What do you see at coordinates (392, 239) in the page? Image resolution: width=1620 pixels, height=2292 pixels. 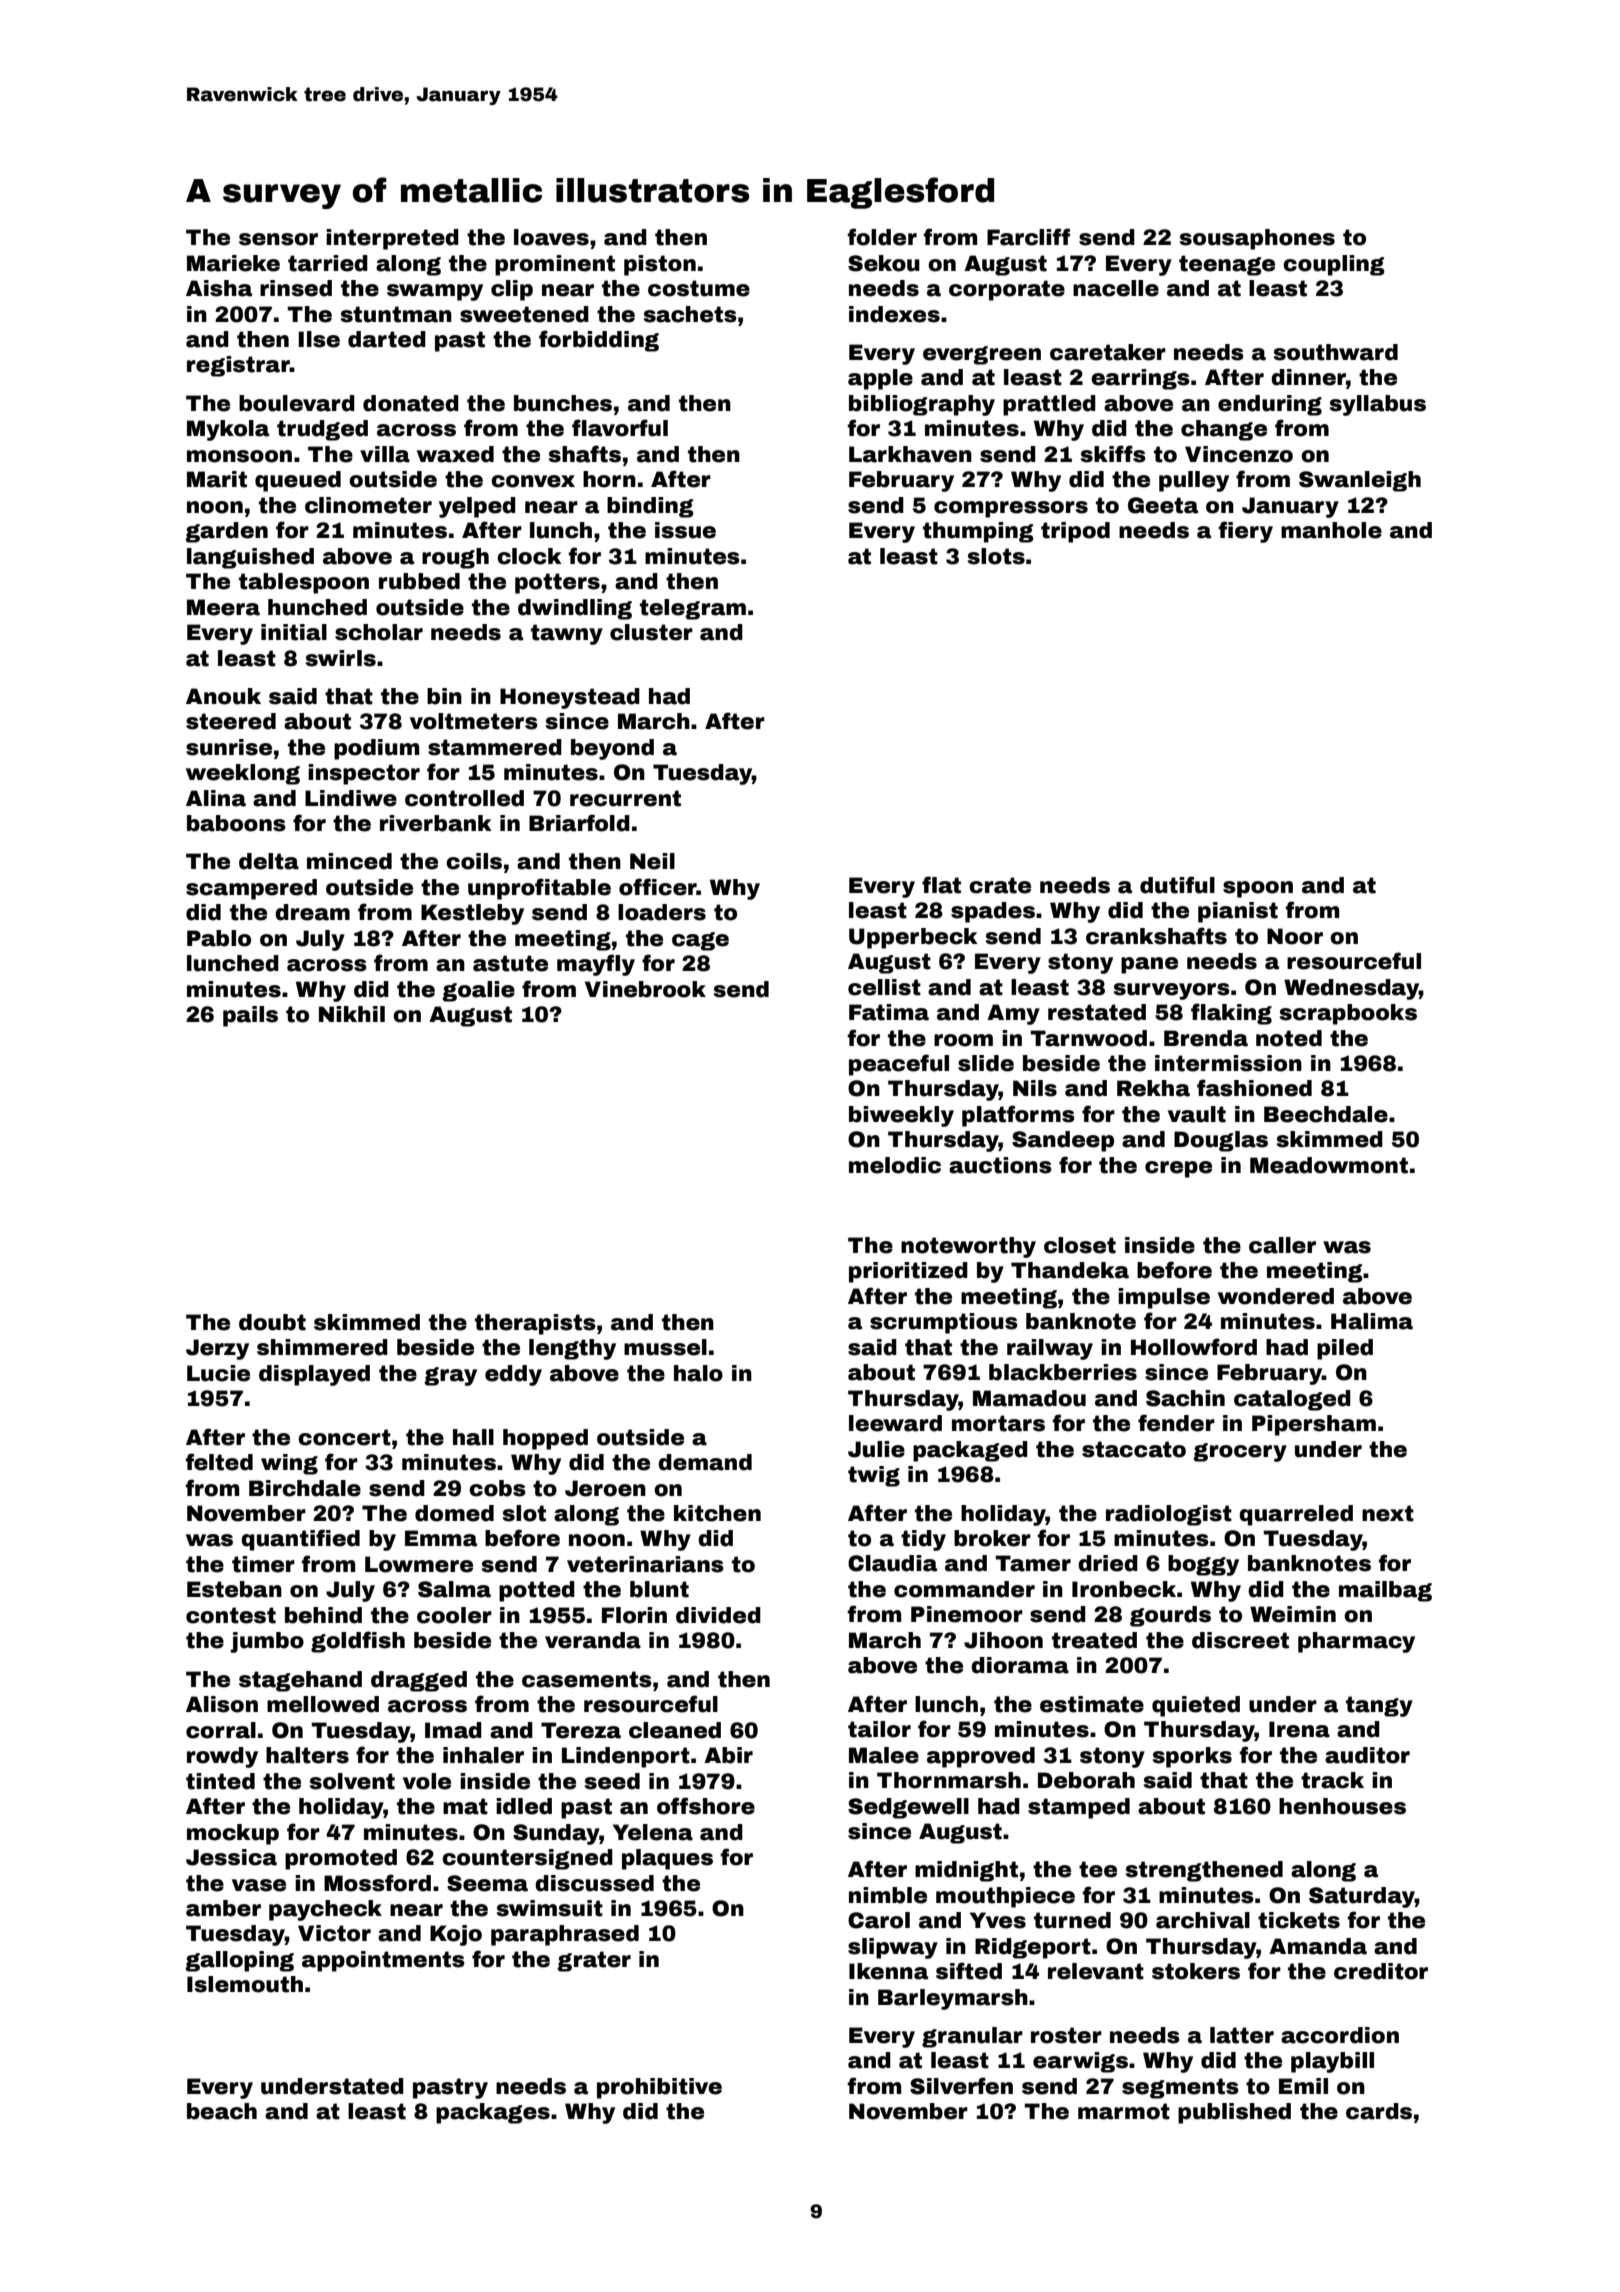 I see `interpreted` at bounding box center [392, 239].
